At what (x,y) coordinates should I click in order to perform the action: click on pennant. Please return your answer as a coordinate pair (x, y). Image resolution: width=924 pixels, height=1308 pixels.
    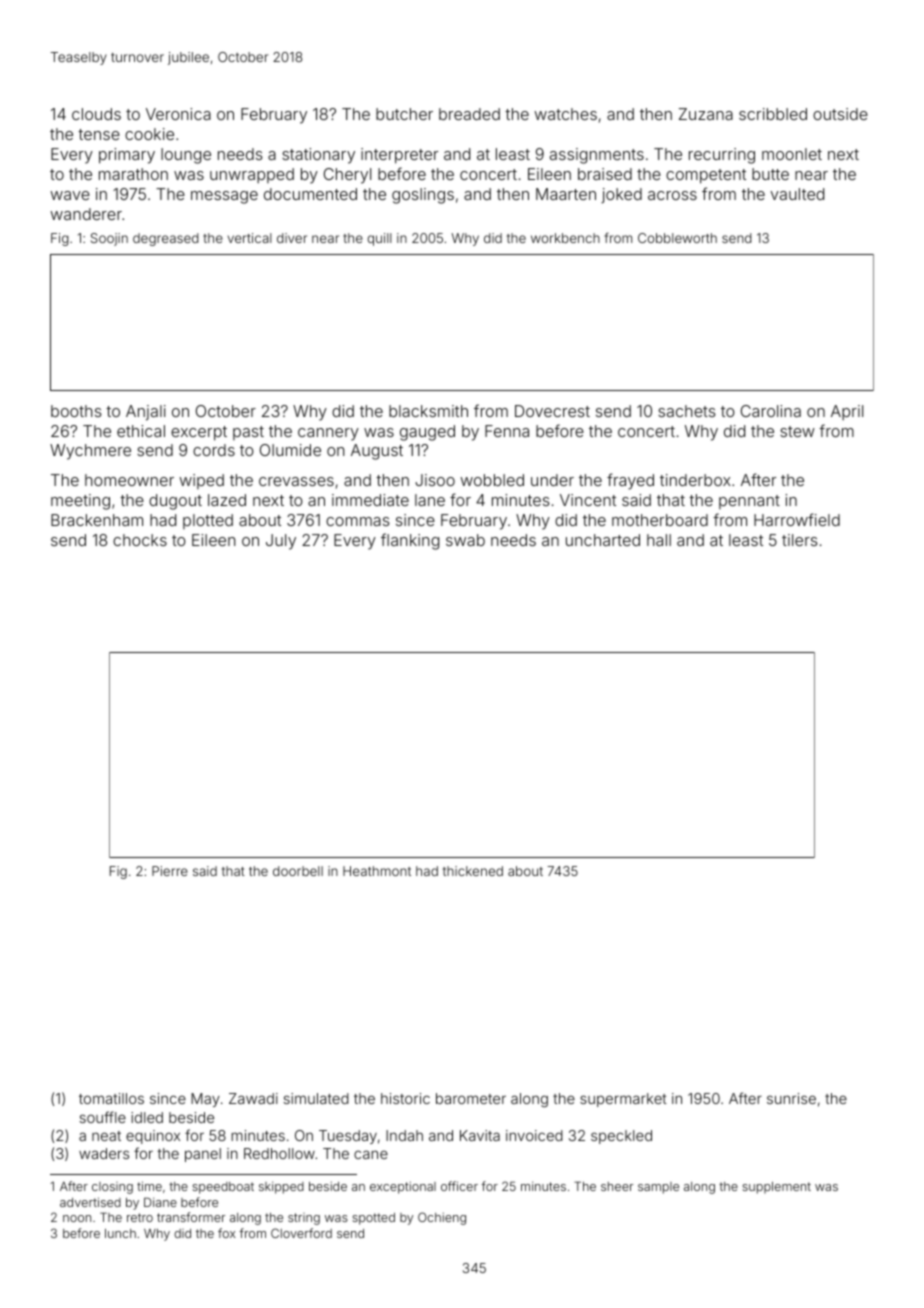
    Looking at the image, I should click on (749, 502).
